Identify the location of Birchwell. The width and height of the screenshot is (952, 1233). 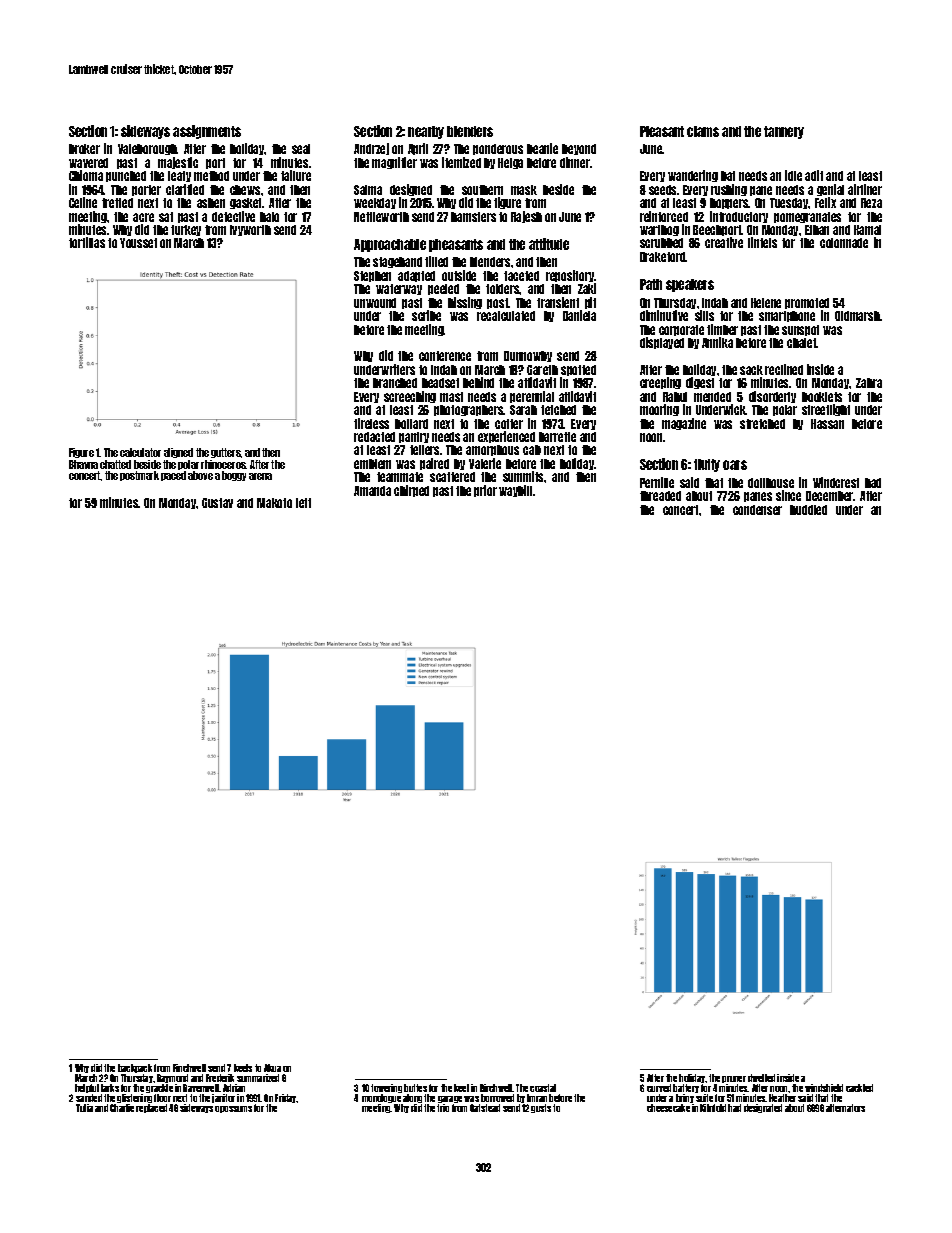
(496, 1088).
